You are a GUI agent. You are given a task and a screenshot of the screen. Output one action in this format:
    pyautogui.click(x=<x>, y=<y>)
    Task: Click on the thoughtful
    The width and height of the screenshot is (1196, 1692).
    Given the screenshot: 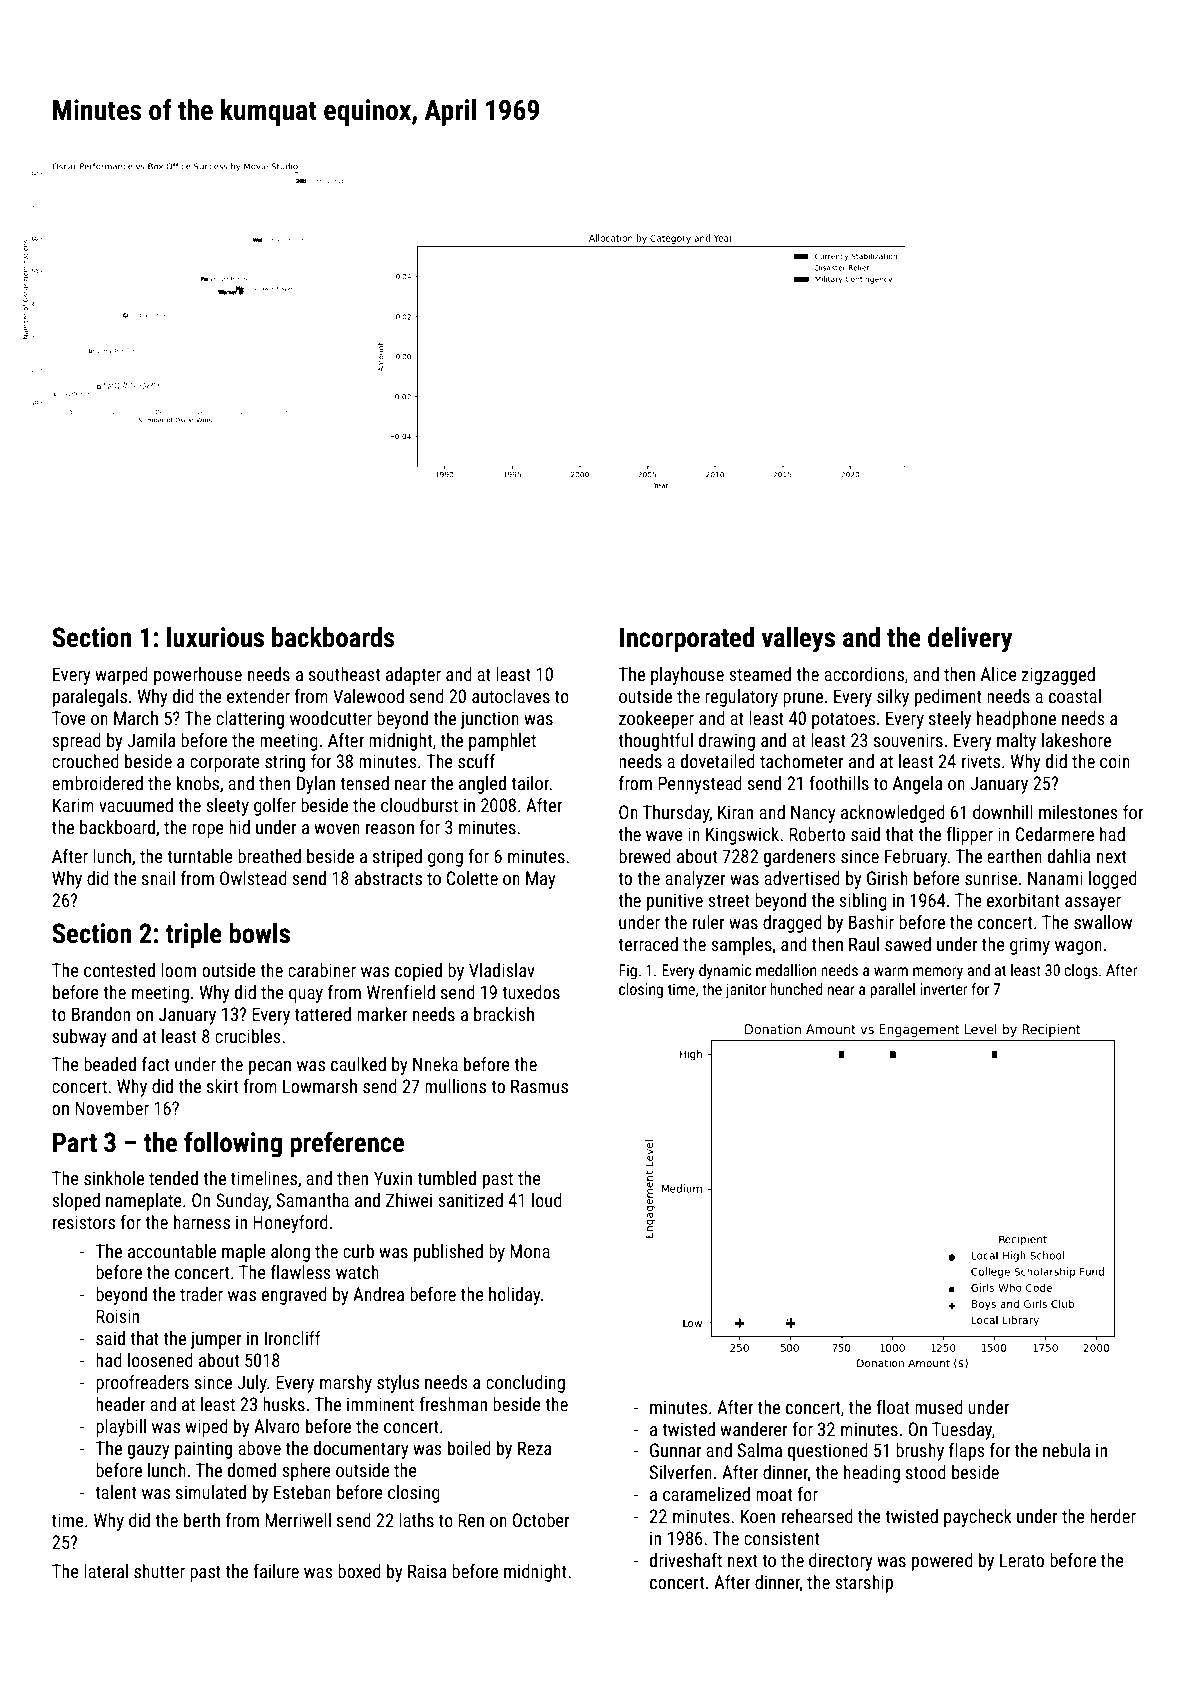 What is the action you would take?
    pyautogui.click(x=655, y=742)
